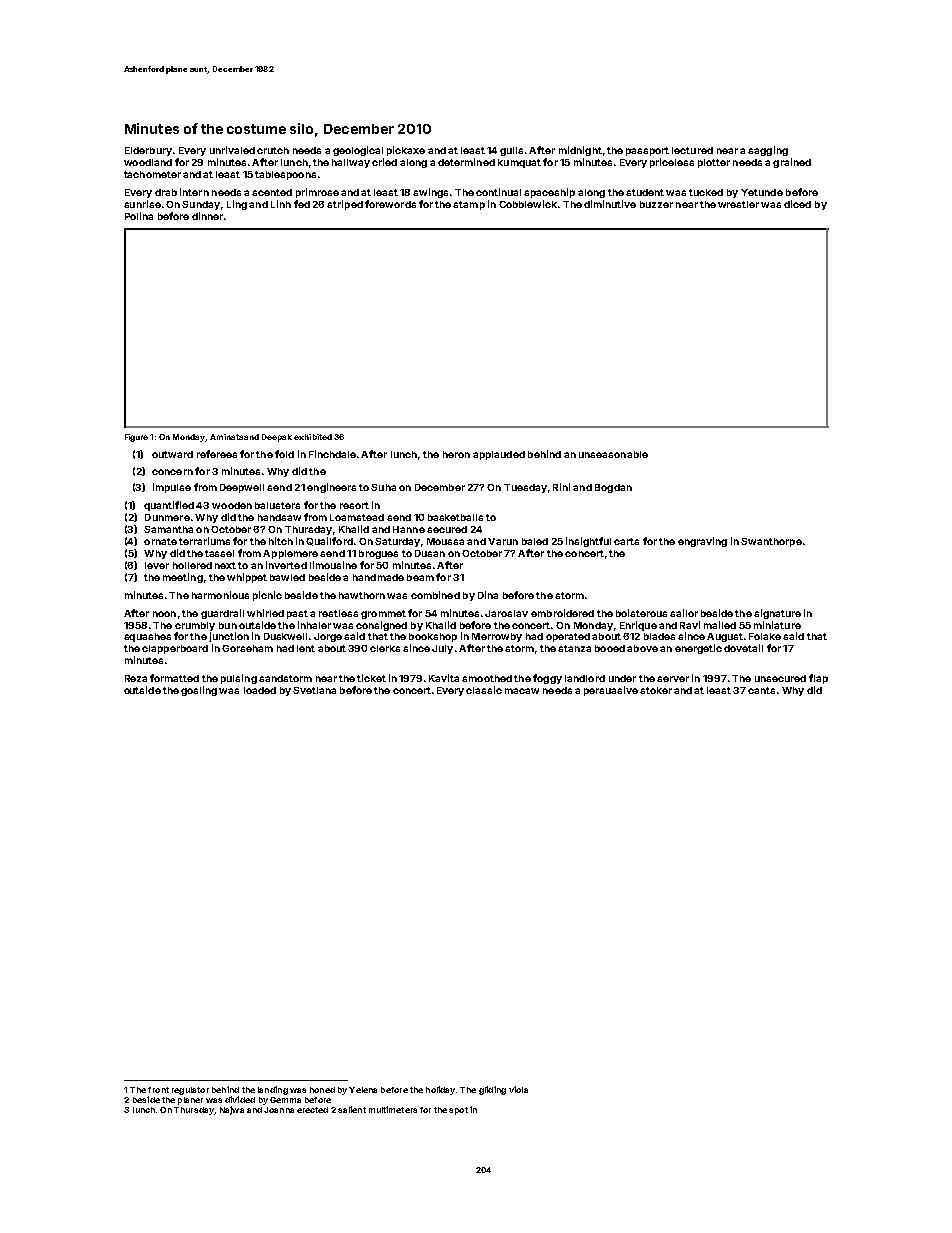 This image has width=952, height=1233. Describe the element at coordinates (656, 690) in the image. I see `stoker` at that location.
